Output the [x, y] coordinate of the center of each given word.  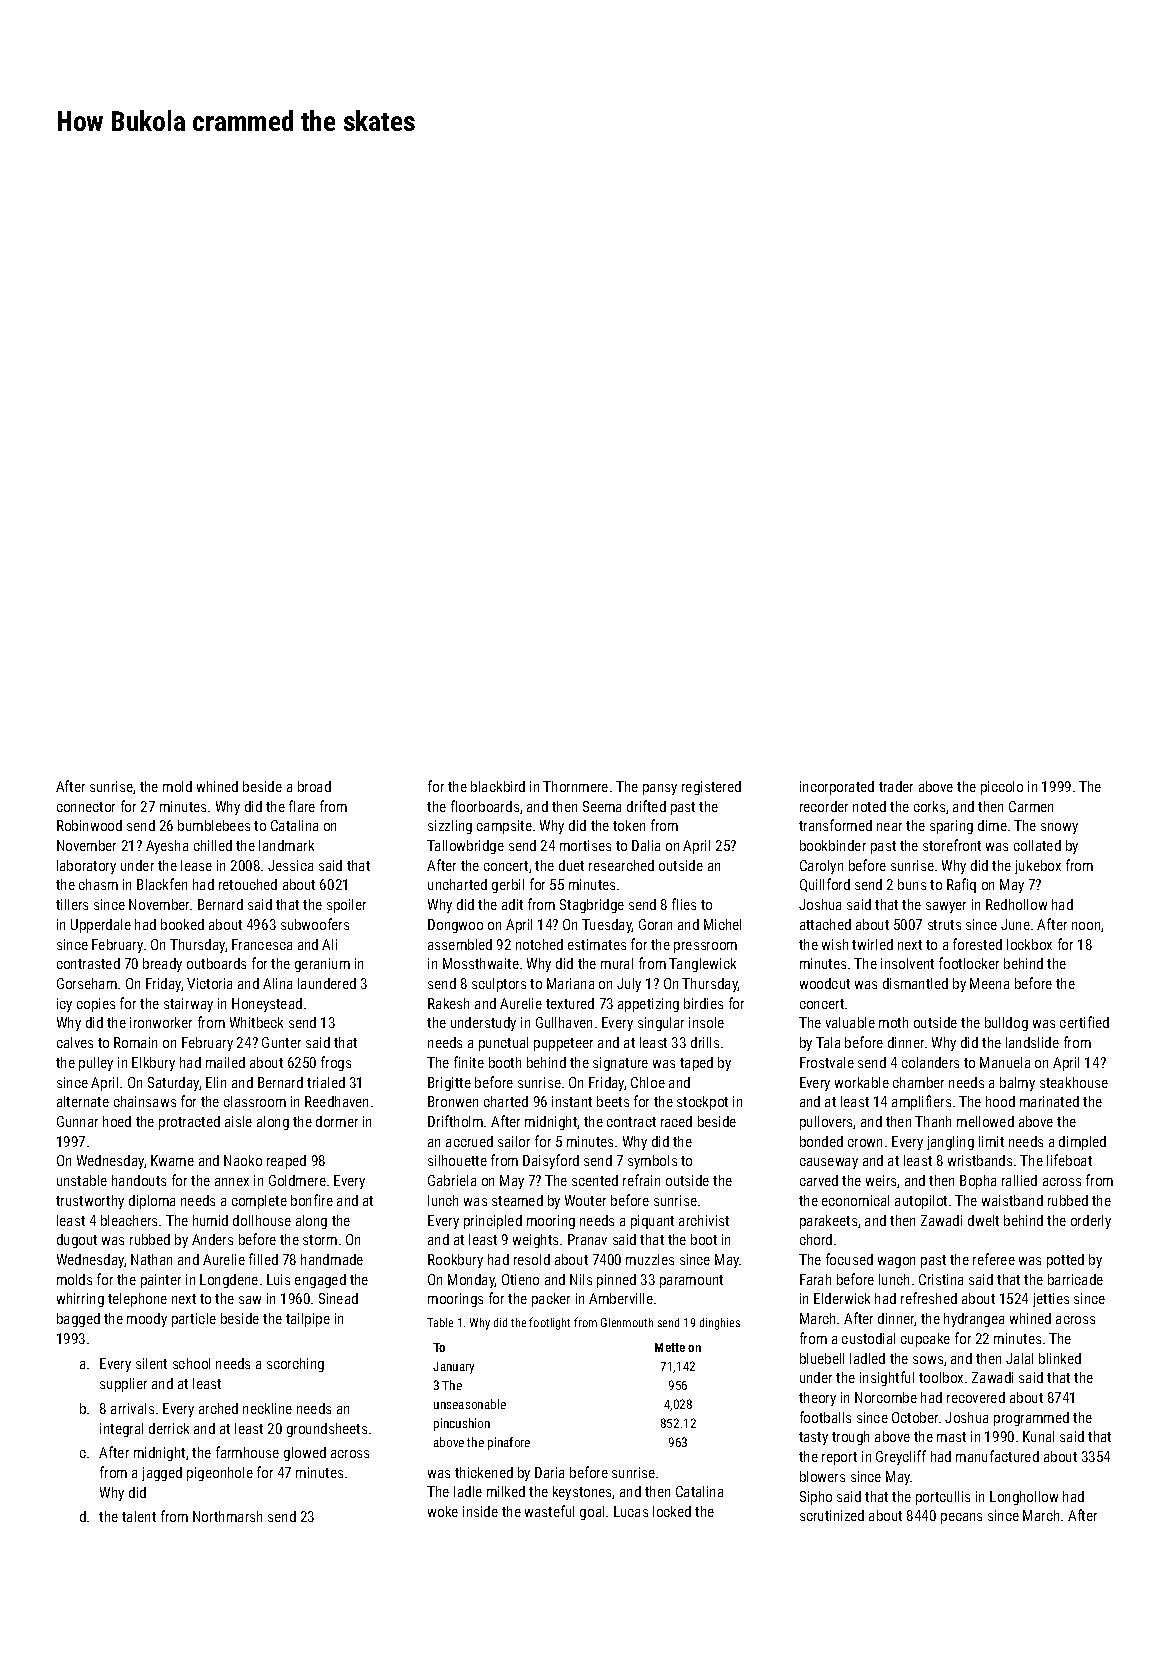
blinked [1060, 1358]
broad [314, 786]
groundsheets [327, 1430]
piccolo [1002, 788]
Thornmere [575, 786]
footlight [549, 1323]
